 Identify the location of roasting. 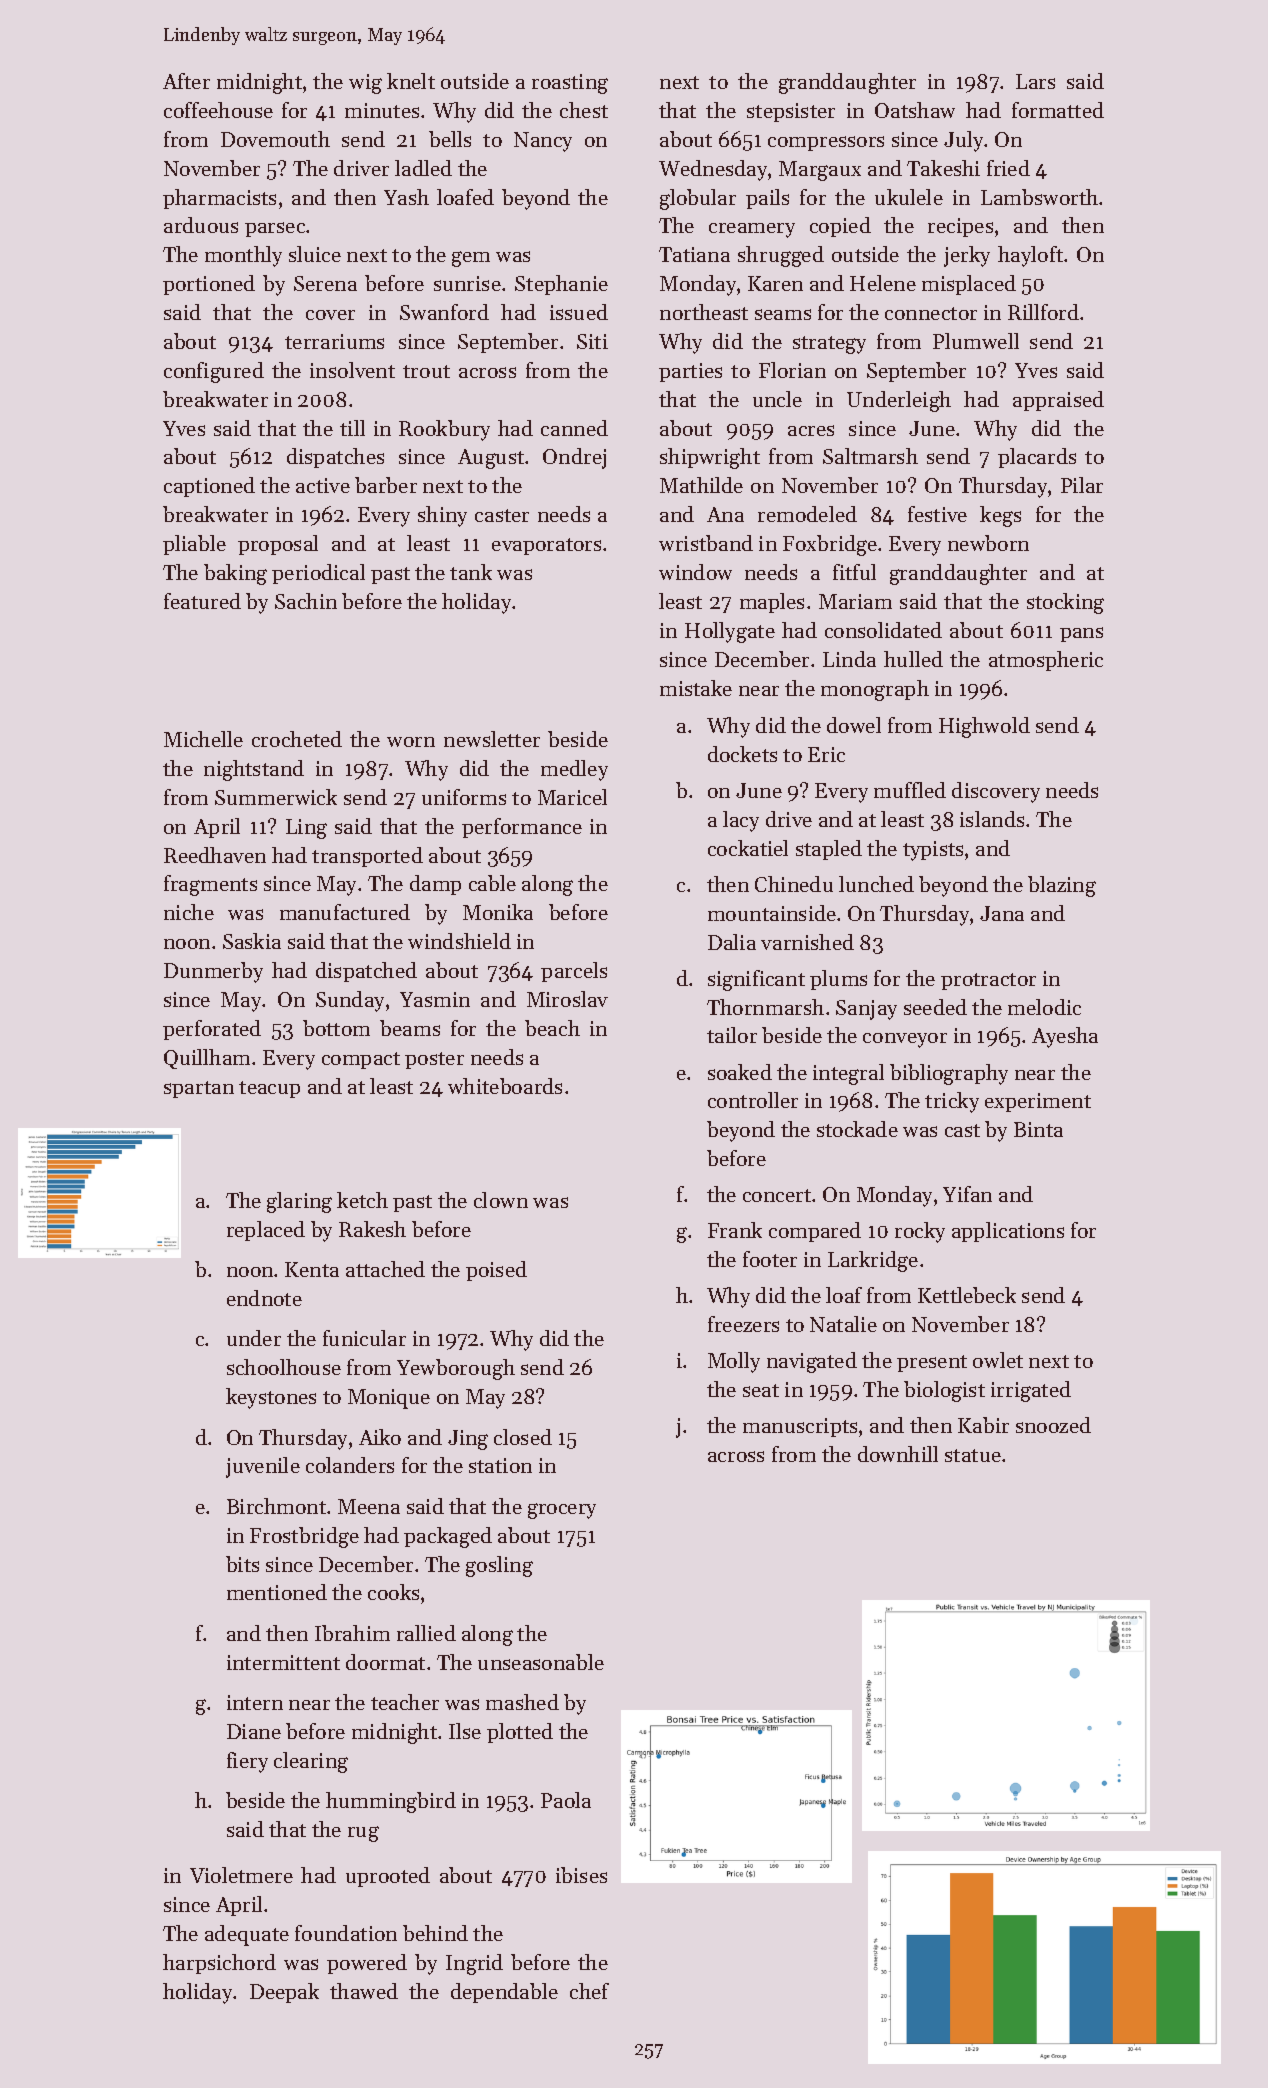
(570, 84).
